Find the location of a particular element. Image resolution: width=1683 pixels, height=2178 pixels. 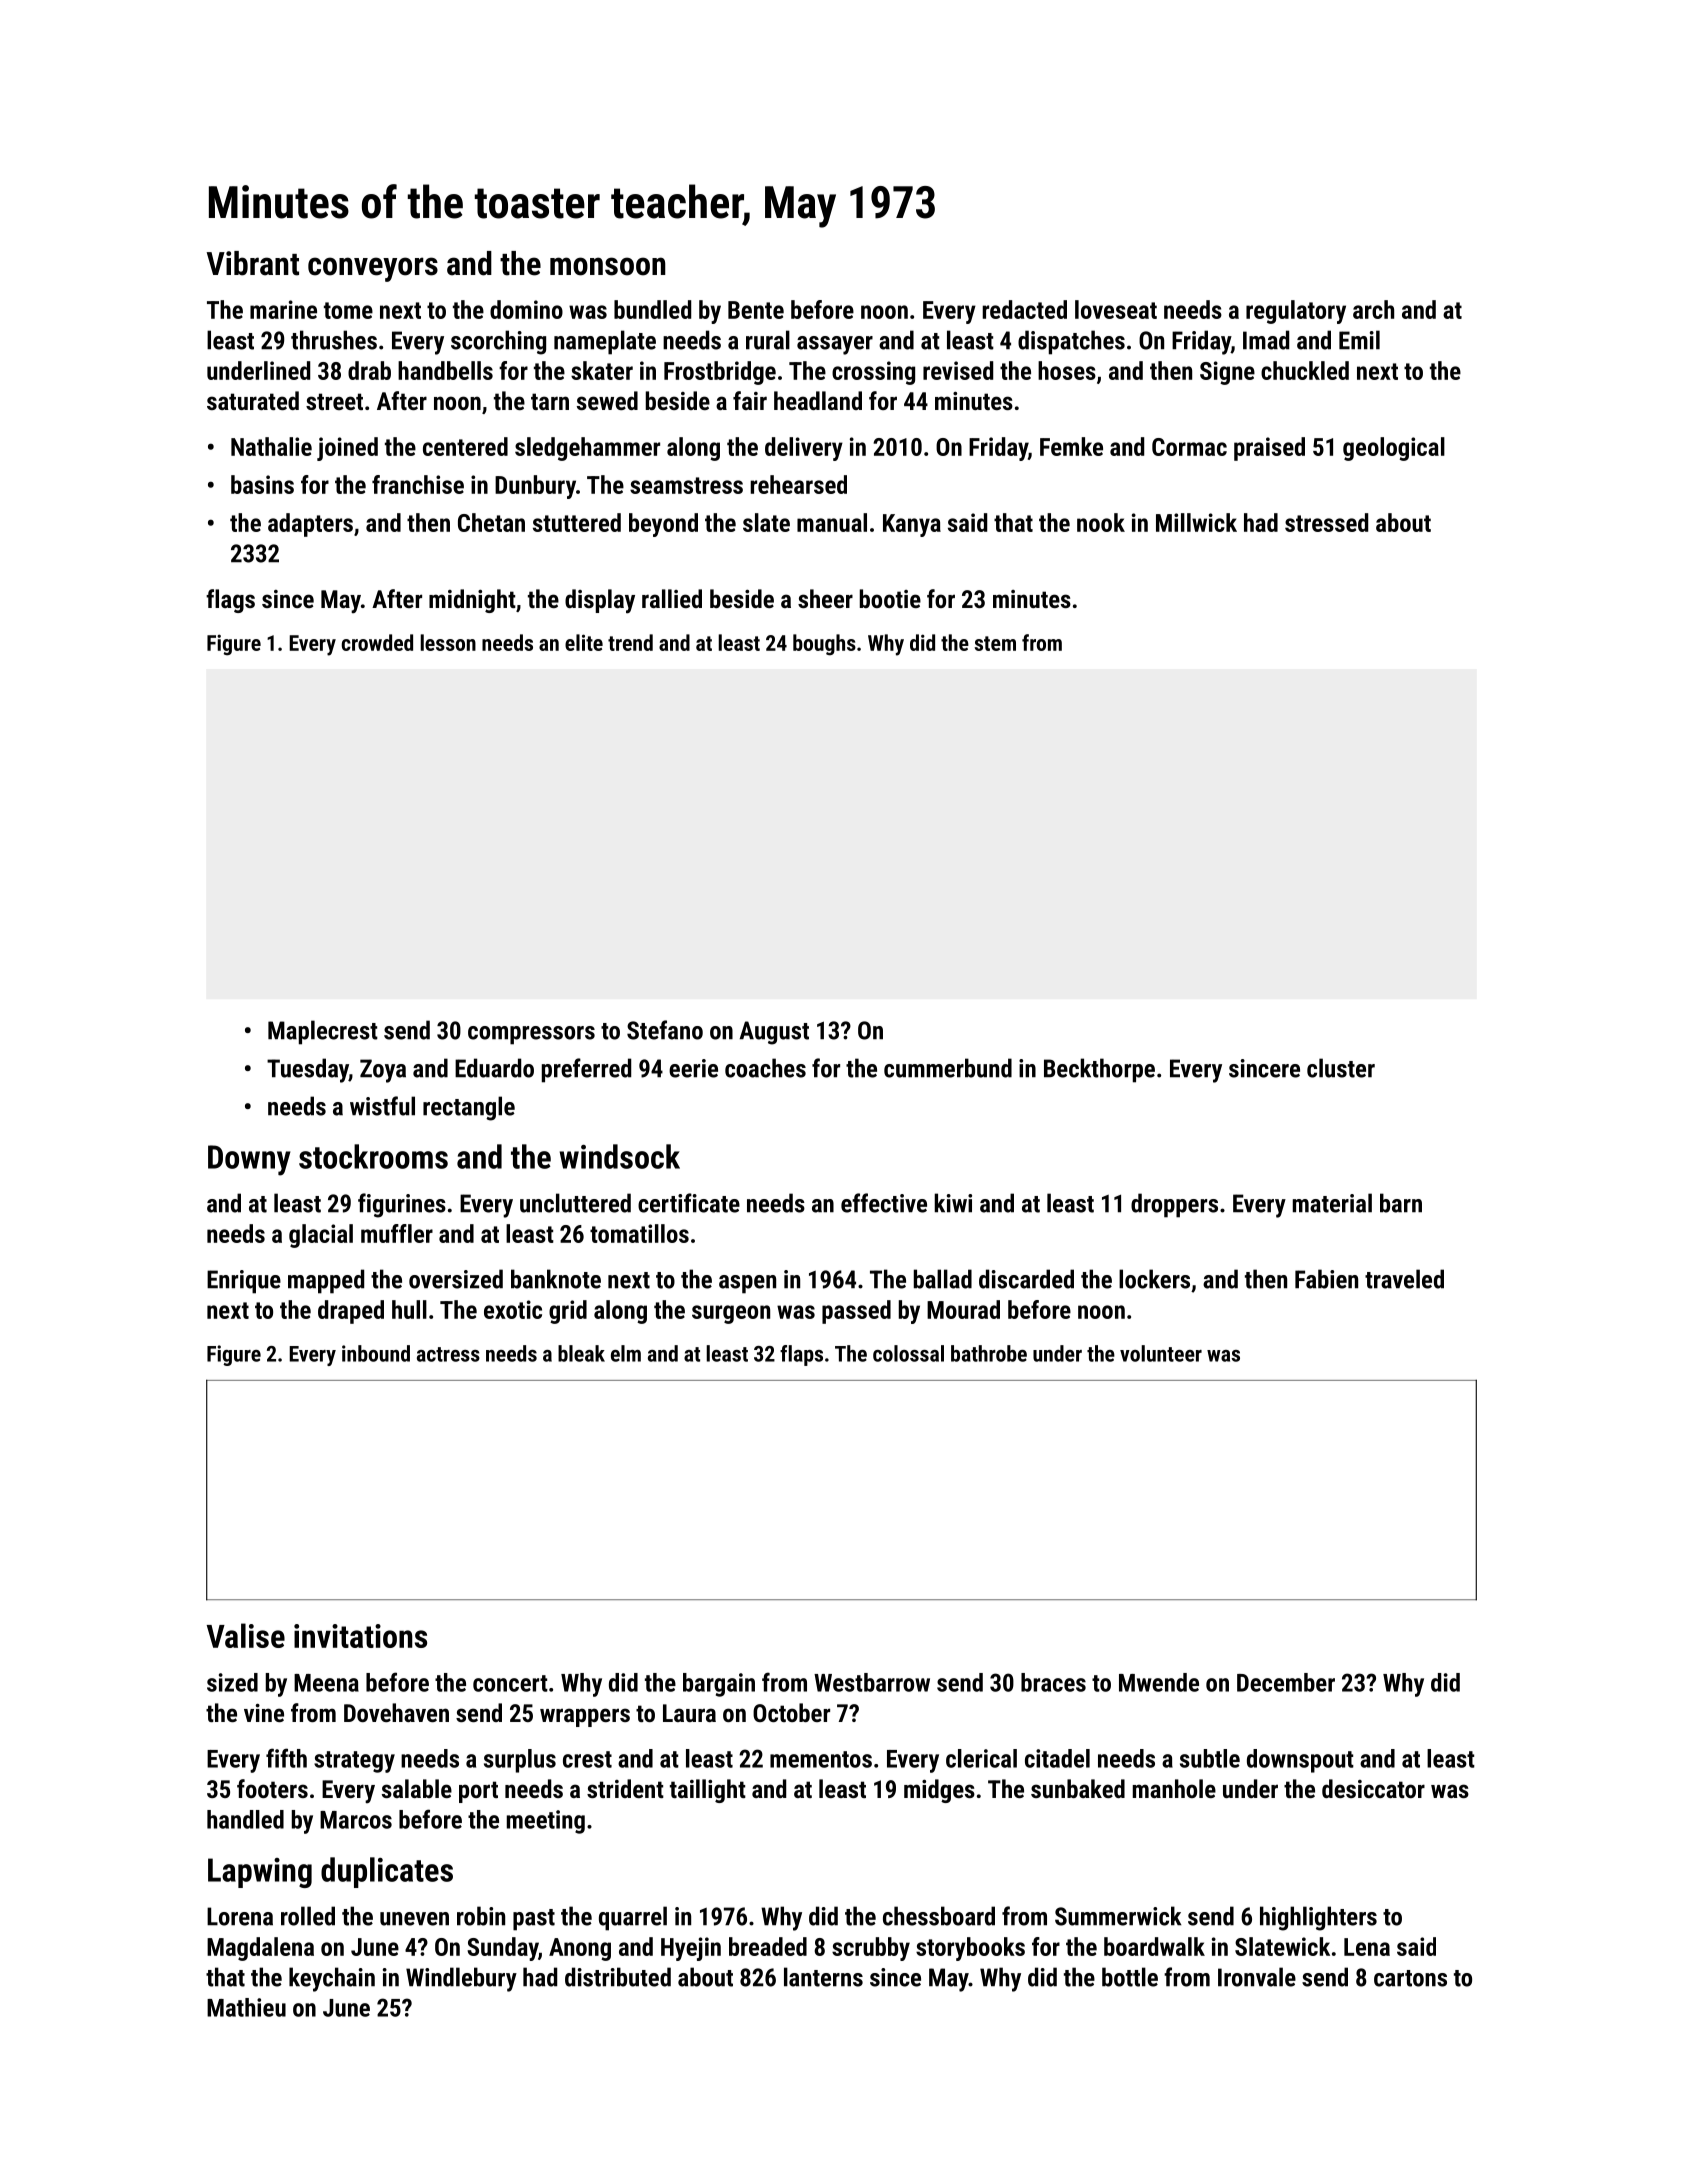

certificate is located at coordinates (689, 1203).
